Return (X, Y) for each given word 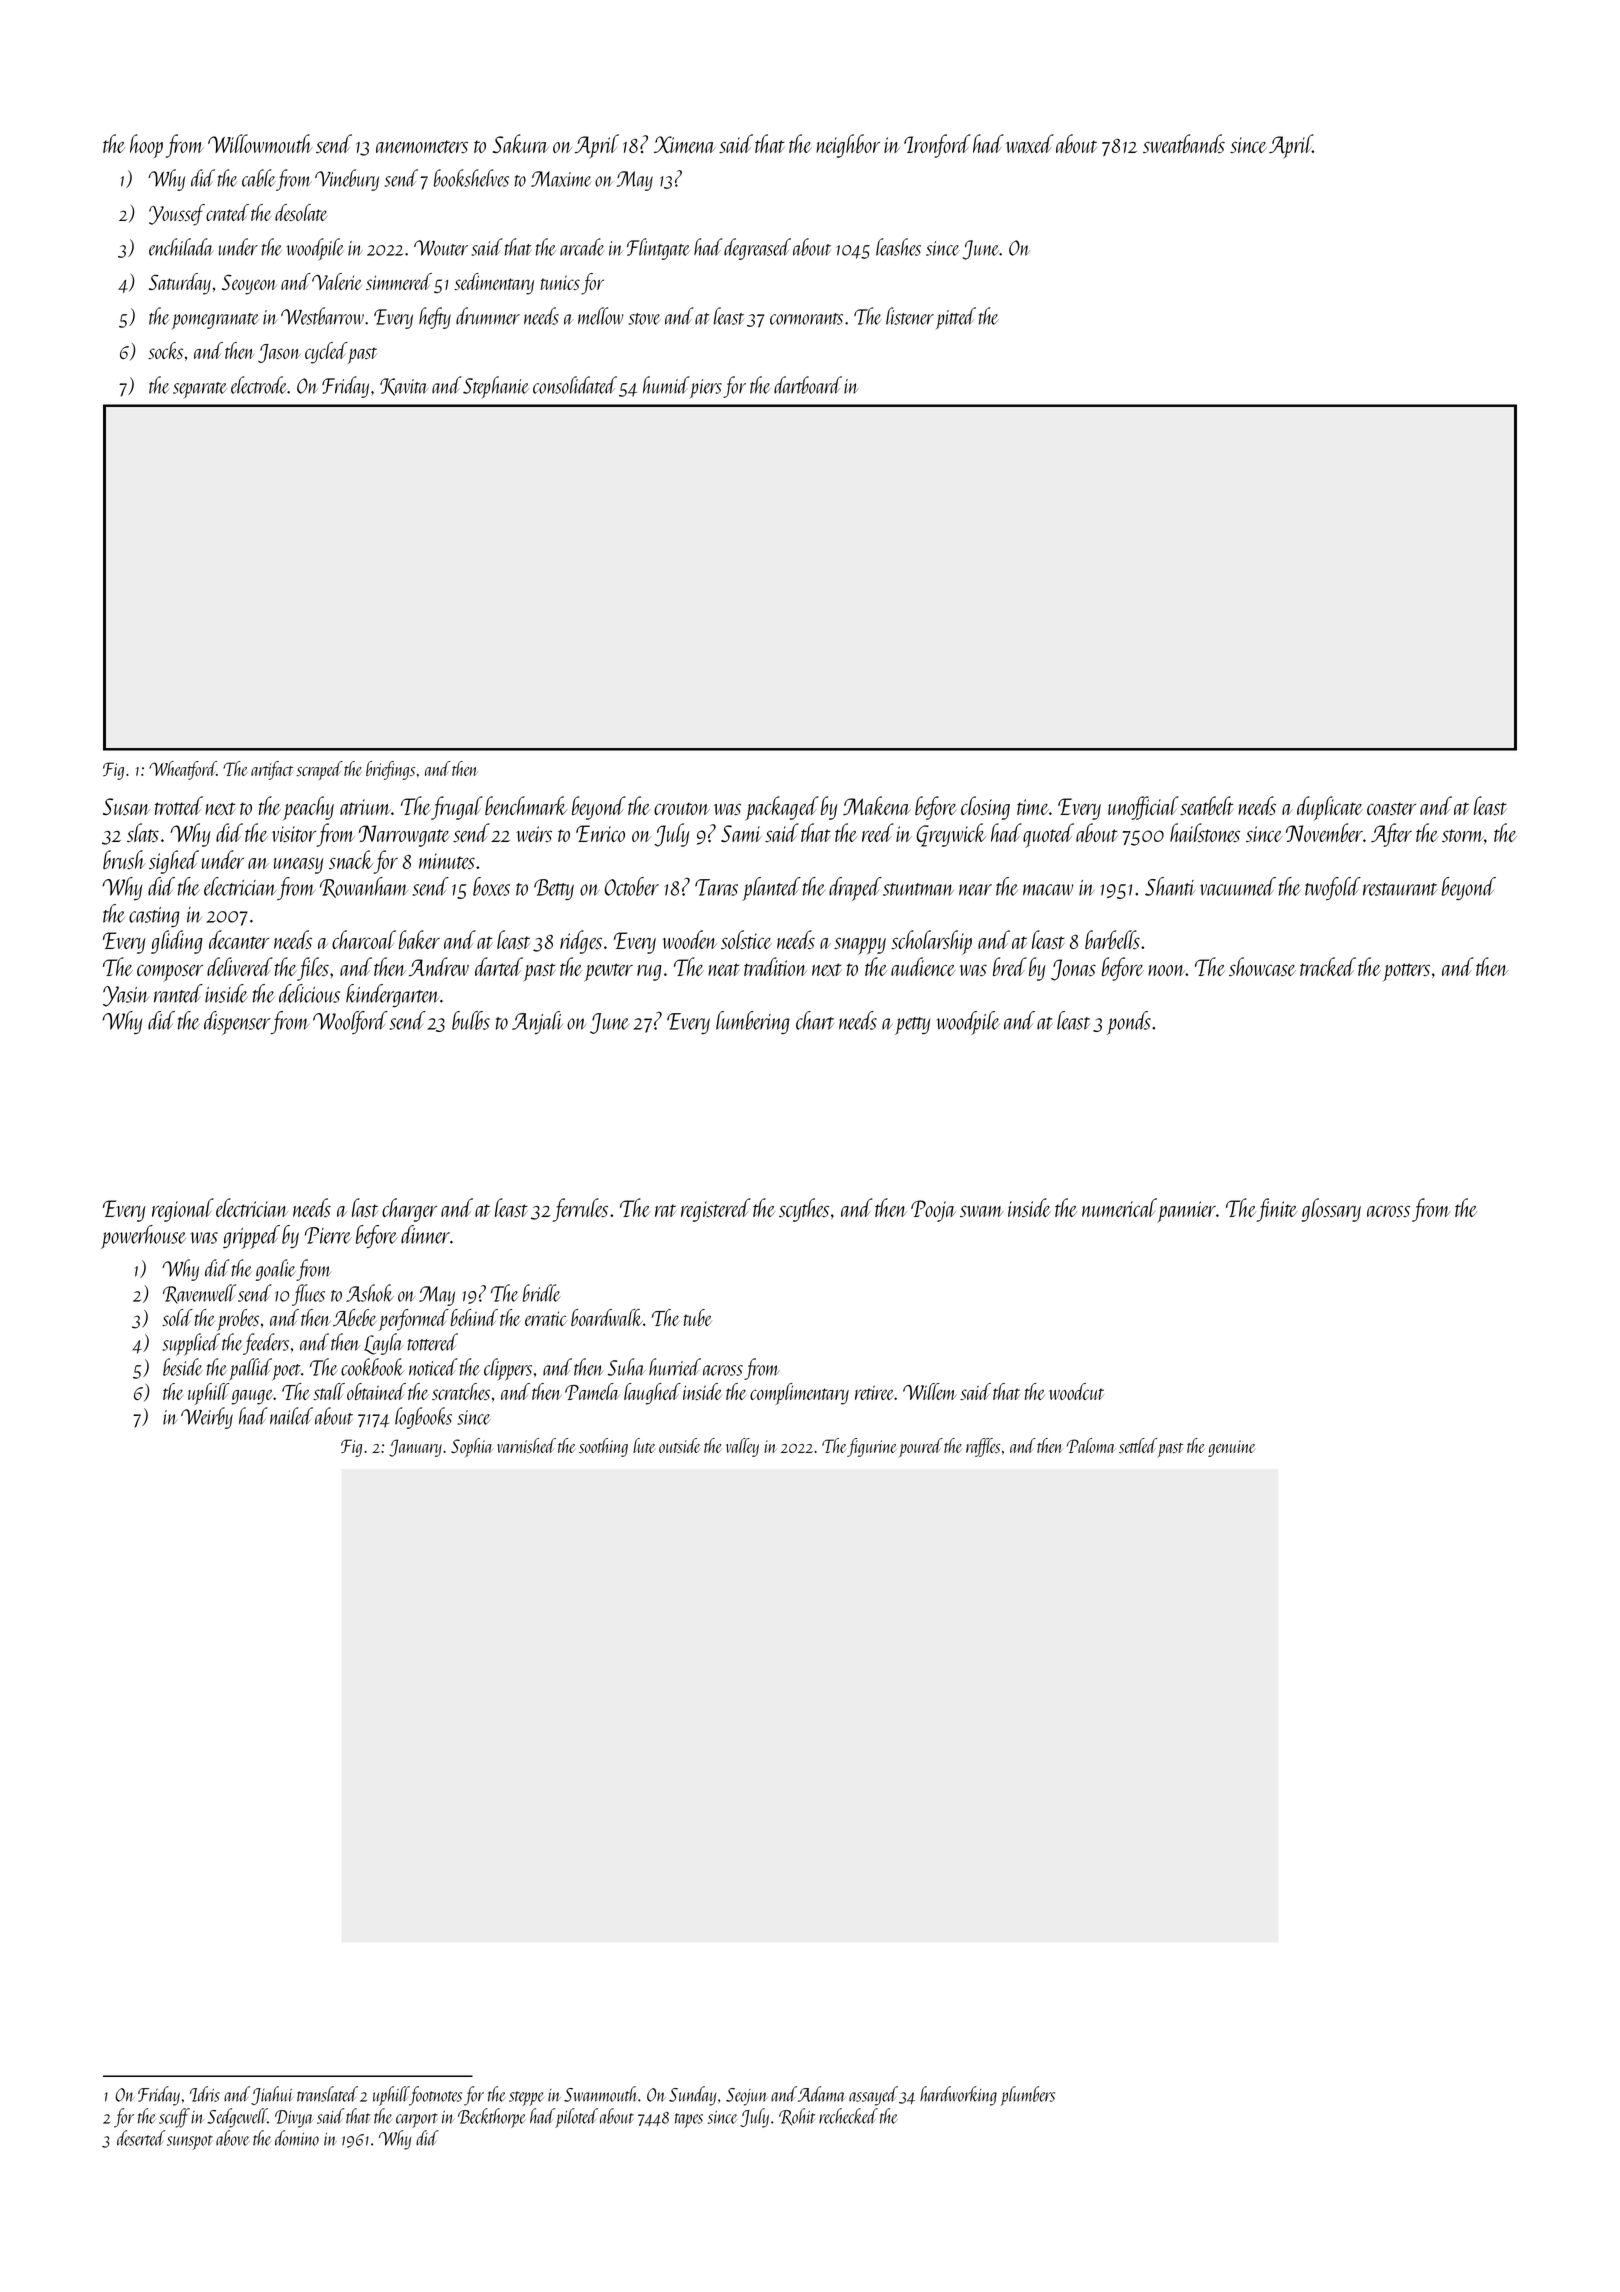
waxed (1030, 143)
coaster (1391, 808)
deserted (141, 2138)
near (975, 890)
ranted (178, 993)
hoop (146, 146)
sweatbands (1184, 143)
